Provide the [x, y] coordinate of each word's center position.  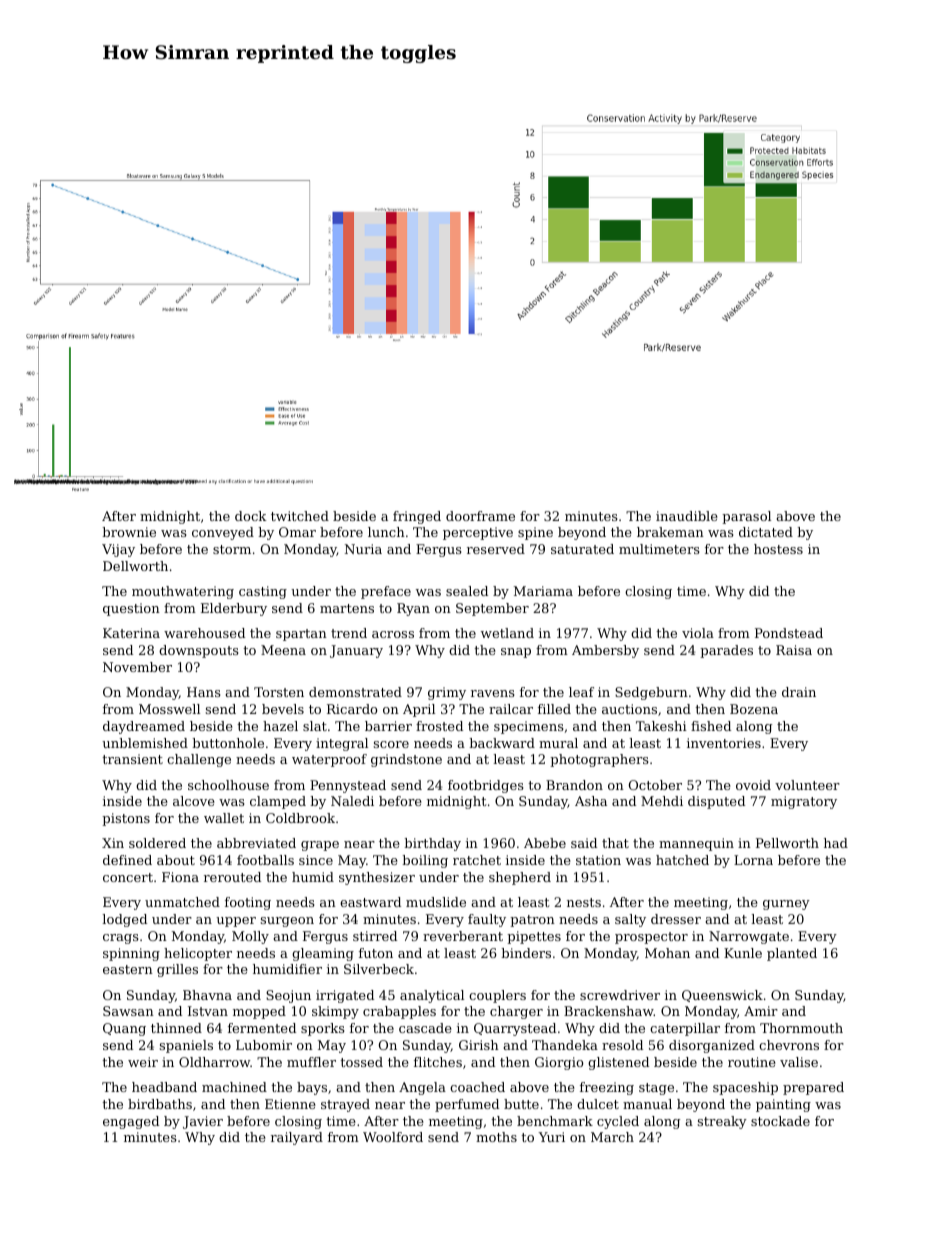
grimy [447, 693]
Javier [203, 1122]
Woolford [393, 1137]
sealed [467, 591]
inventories [724, 743]
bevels [283, 709]
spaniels [186, 1046]
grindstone [406, 760]
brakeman [670, 532]
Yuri [551, 1137]
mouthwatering [183, 592]
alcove [194, 801]
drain [799, 692]
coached [477, 1087]
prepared [813, 1088]
